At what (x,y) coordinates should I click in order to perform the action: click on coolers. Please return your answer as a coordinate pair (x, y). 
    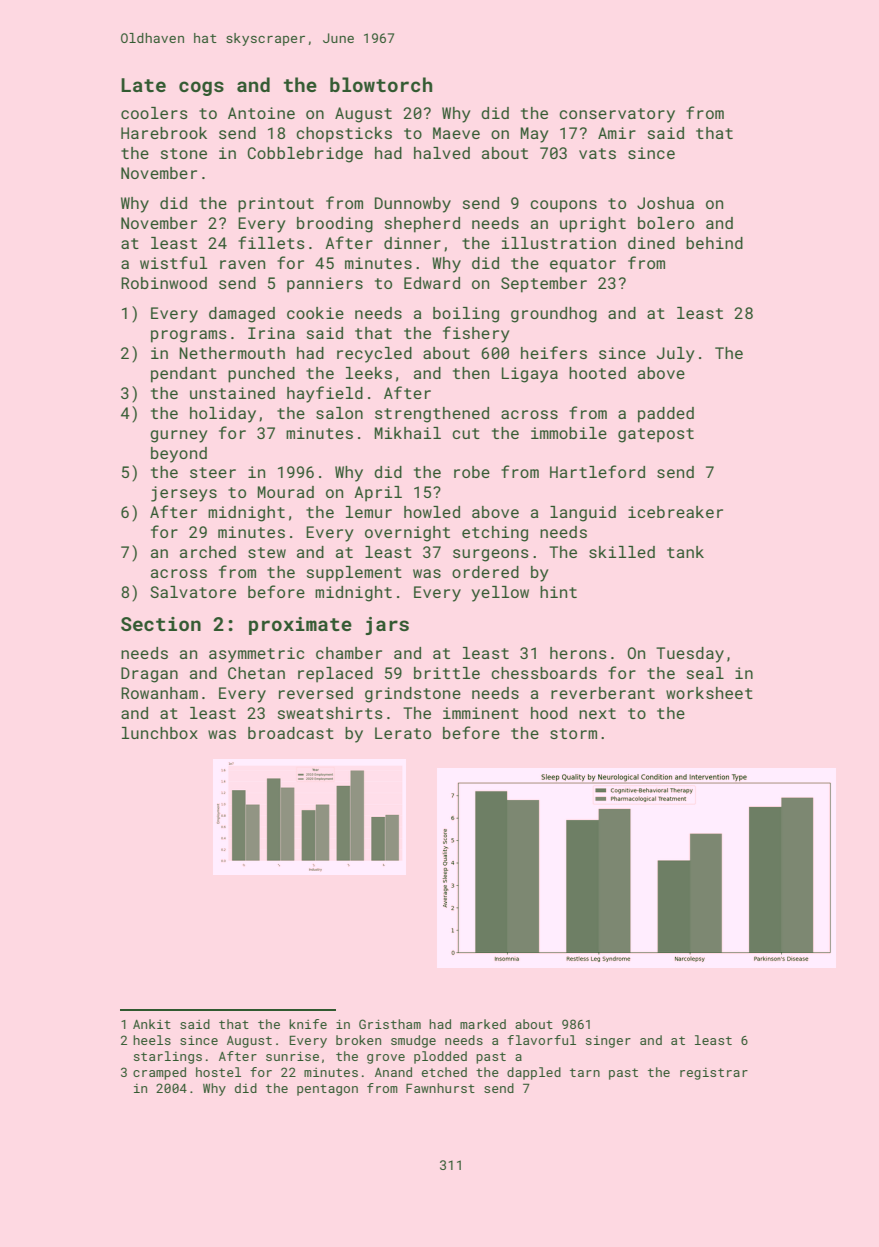
    Looking at the image, I should click on (154, 113).
